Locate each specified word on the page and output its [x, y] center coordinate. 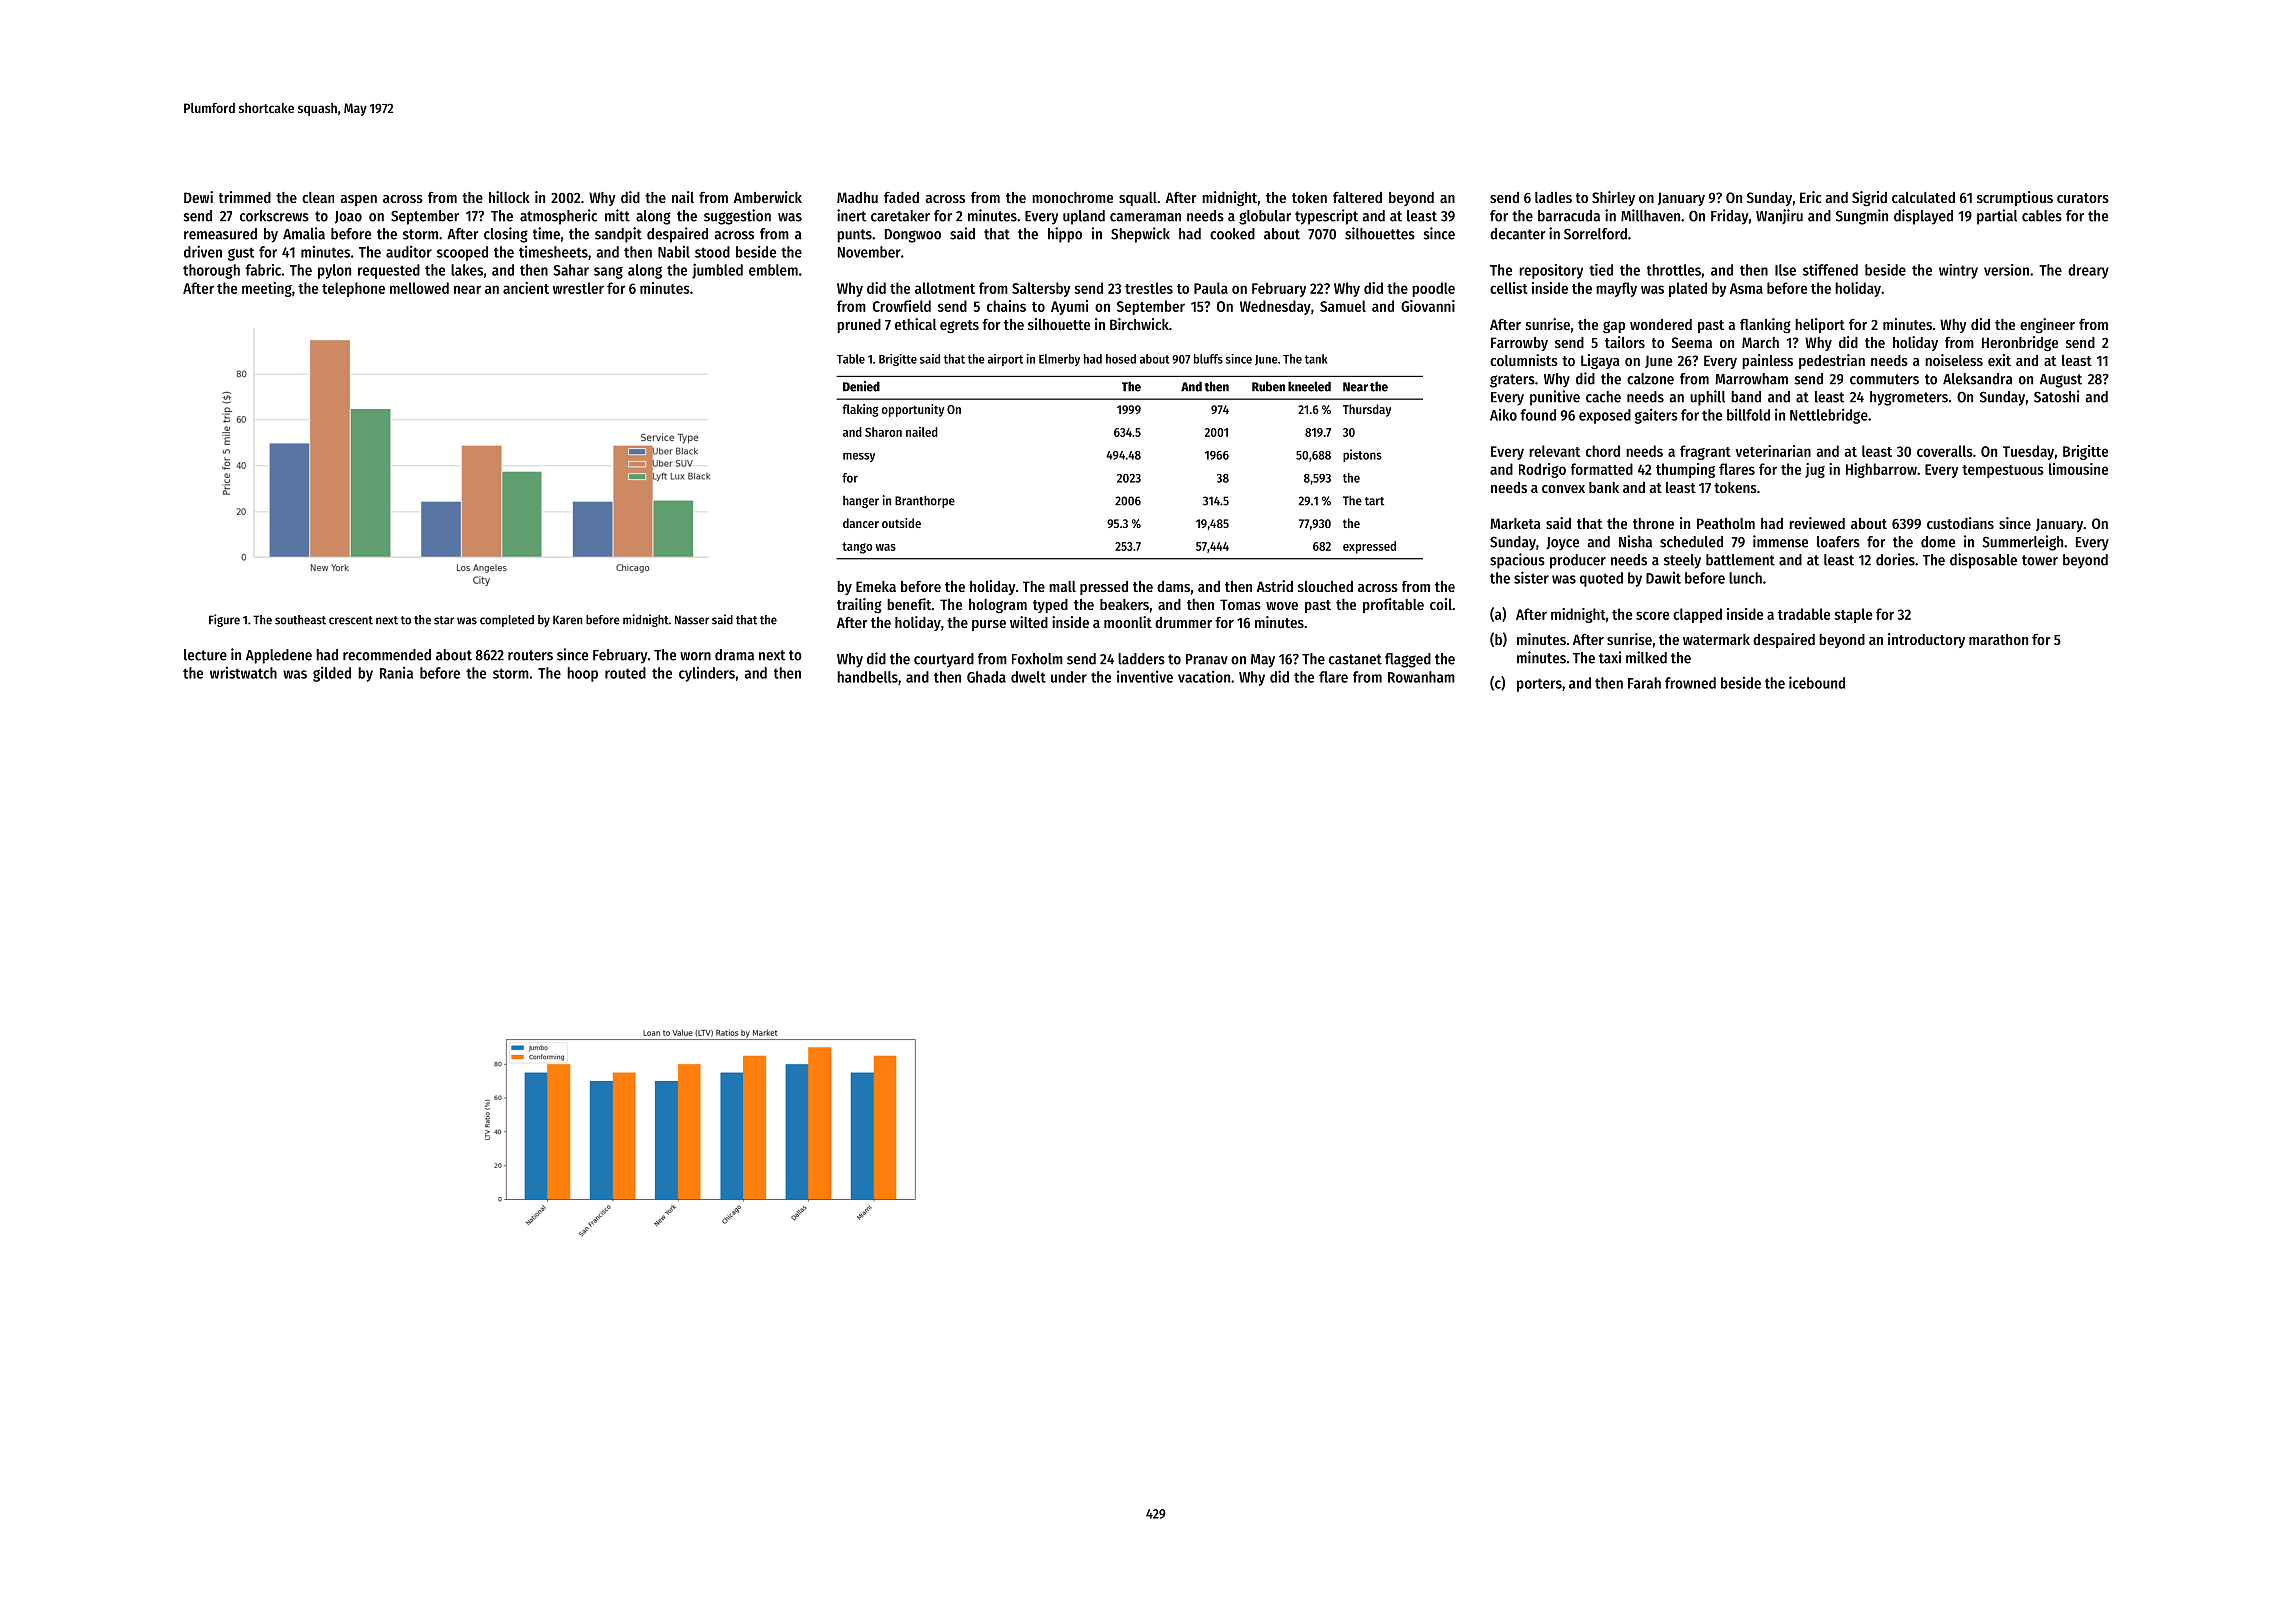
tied [1601, 270]
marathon [1998, 639]
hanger [861, 502]
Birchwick [1139, 324]
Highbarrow [1881, 470]
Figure [224, 620]
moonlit [1128, 622]
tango [857, 548]
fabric [263, 270]
